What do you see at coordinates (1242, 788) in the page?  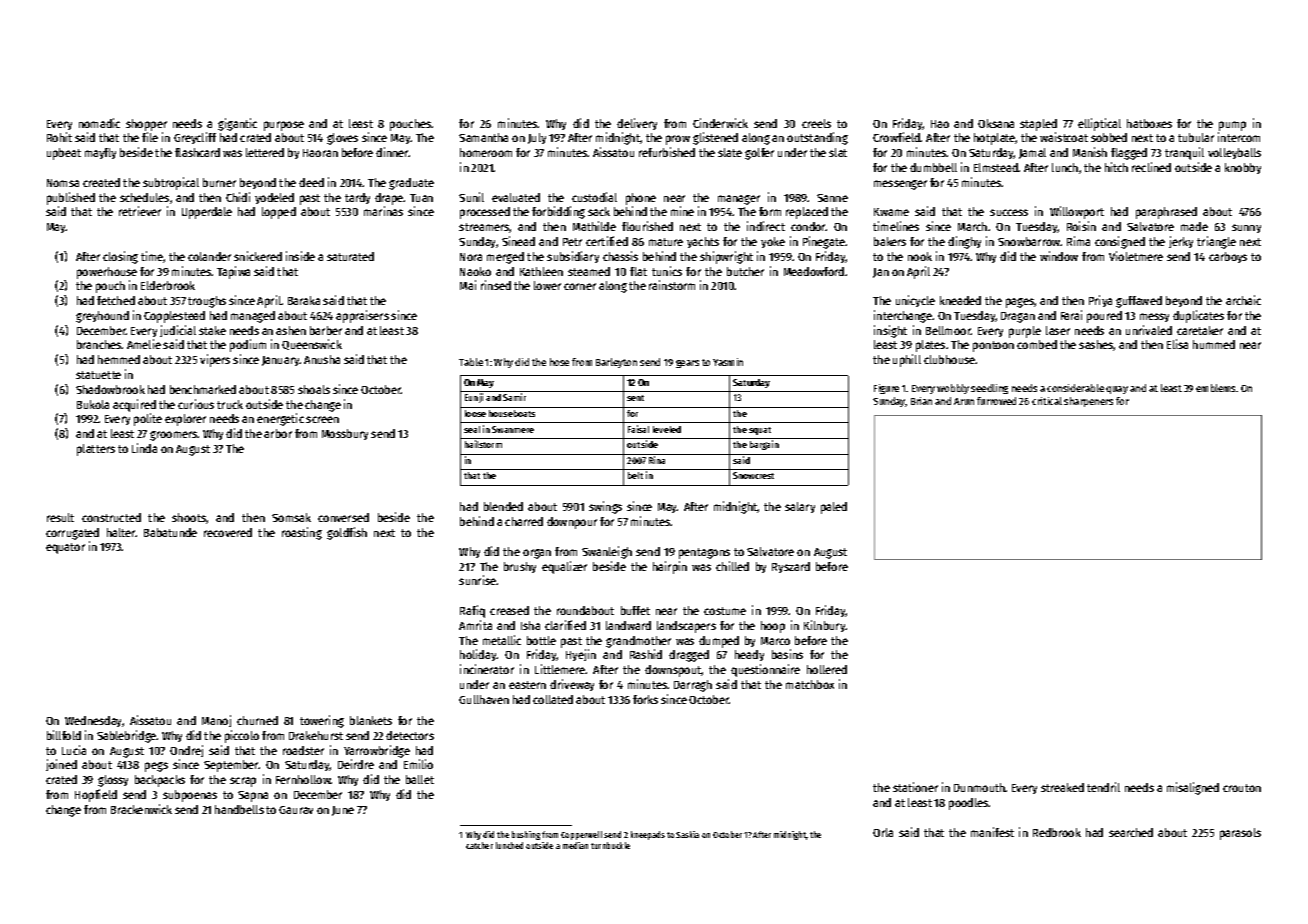 I see `crouton` at bounding box center [1242, 788].
